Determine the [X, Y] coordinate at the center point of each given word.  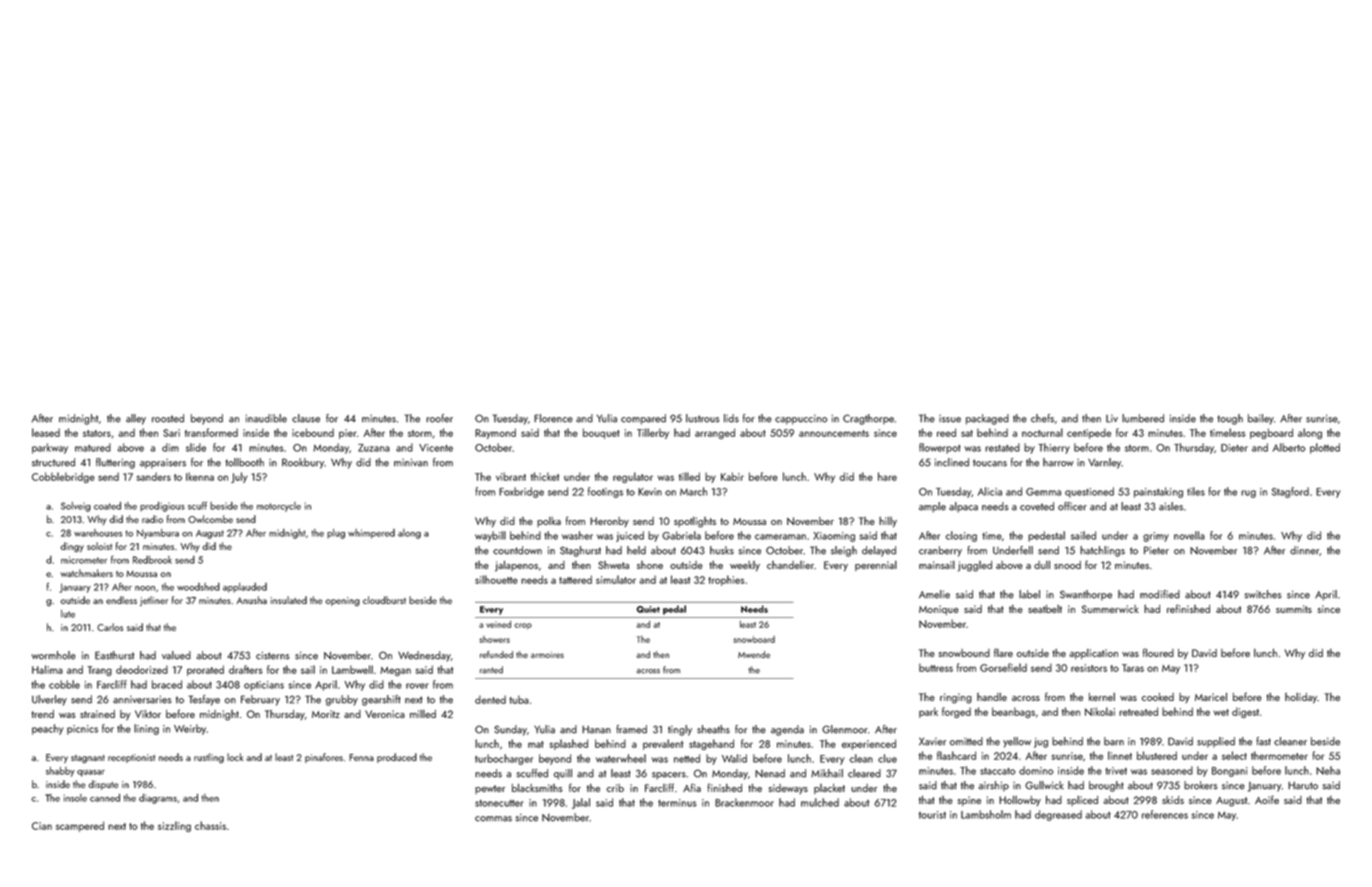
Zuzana [374, 448]
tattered [575, 579]
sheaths [713, 729]
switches [1263, 594]
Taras [1133, 668]
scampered [80, 826]
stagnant [88, 759]
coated [107, 506]
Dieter [1234, 448]
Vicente [436, 448]
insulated [289, 600]
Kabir [732, 476]
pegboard [1271, 433]
